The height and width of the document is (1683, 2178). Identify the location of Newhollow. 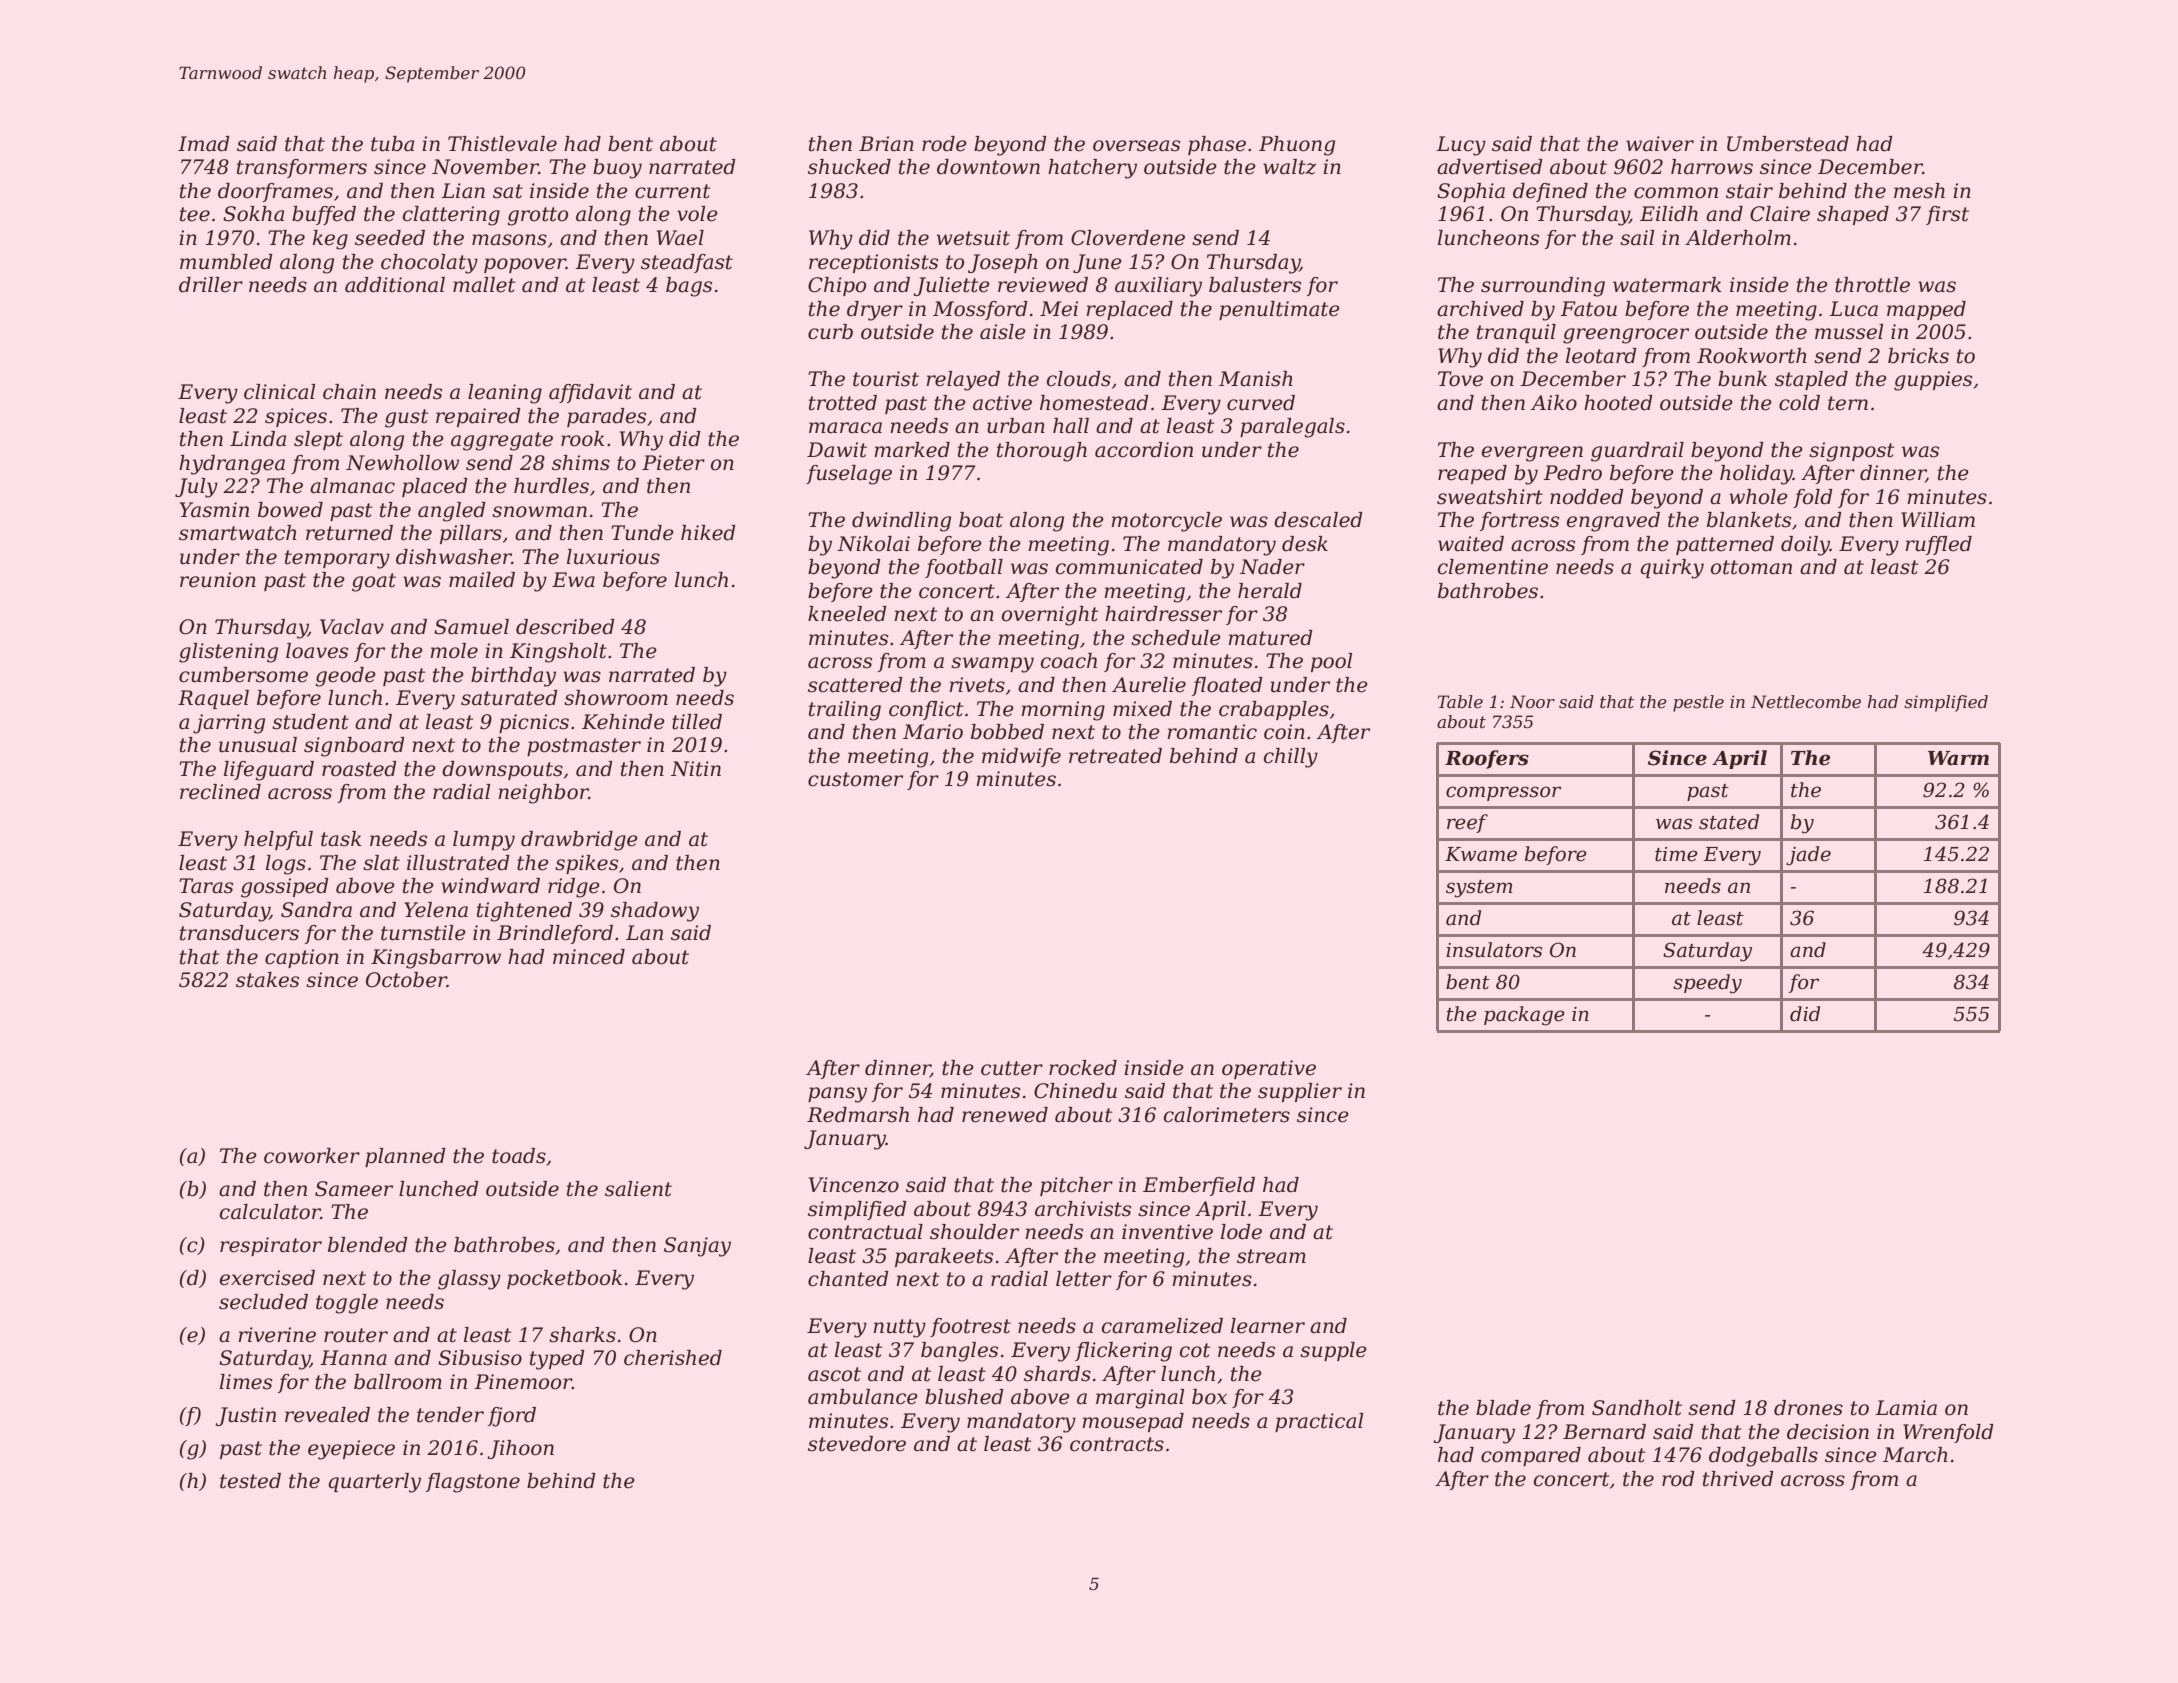
(403, 463).
